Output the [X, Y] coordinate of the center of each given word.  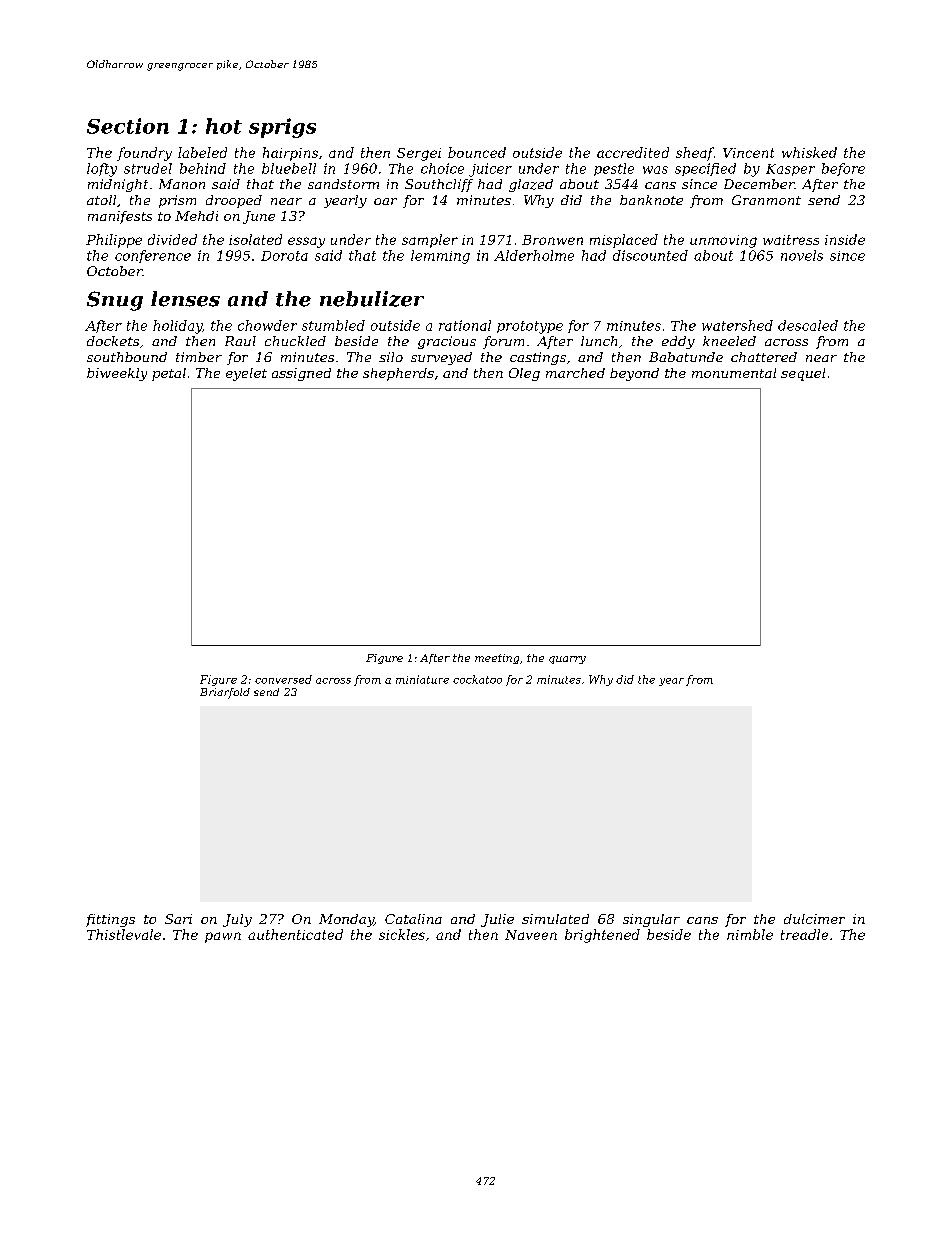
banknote [651, 200]
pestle [614, 169]
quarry [567, 660]
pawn [223, 937]
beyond [634, 374]
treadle [804, 934]
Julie [497, 920]
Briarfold [225, 693]
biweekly [117, 374]
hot [224, 126]
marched [575, 373]
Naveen [531, 935]
